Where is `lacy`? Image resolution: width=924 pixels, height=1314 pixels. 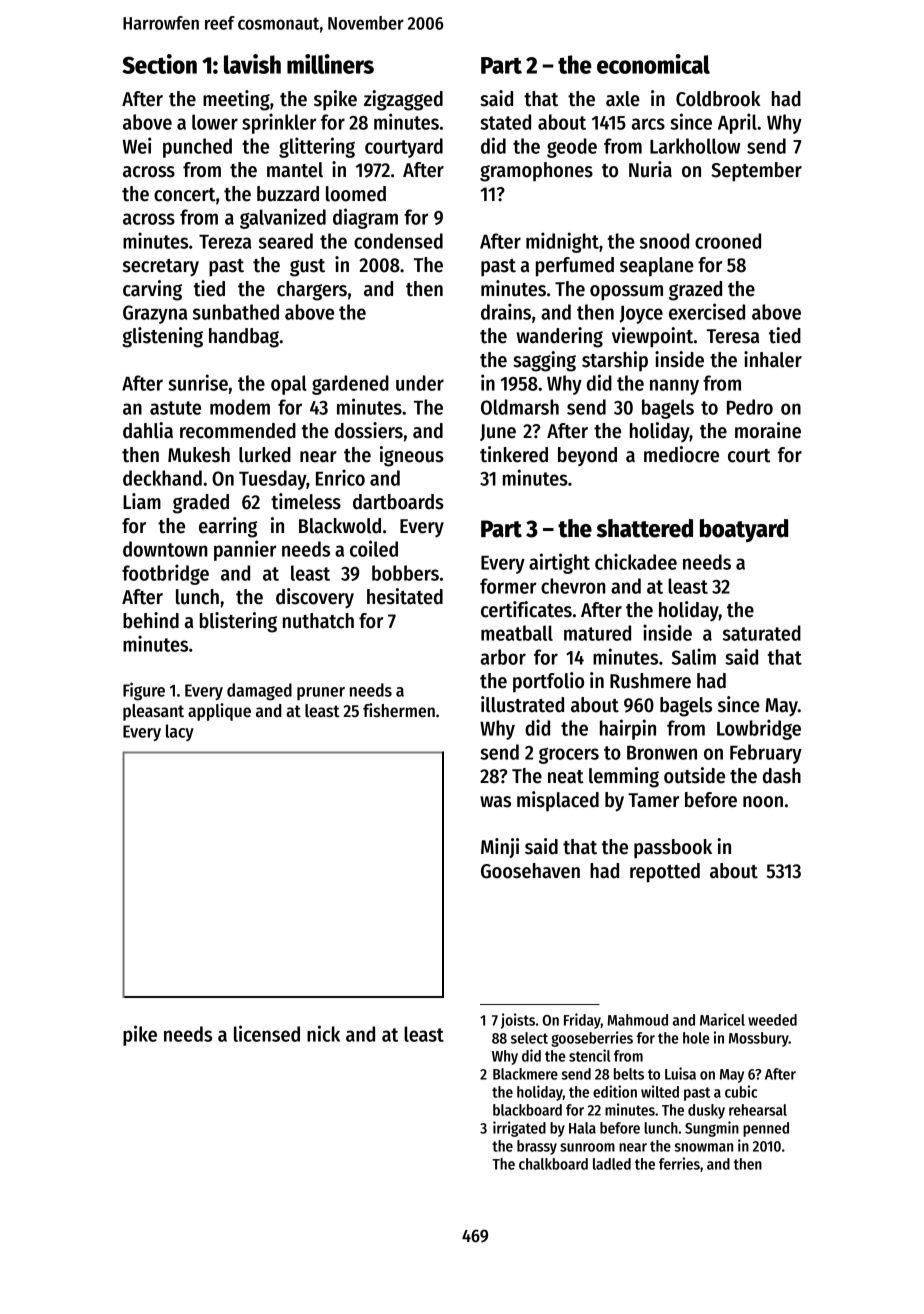 lacy is located at coordinates (180, 732).
